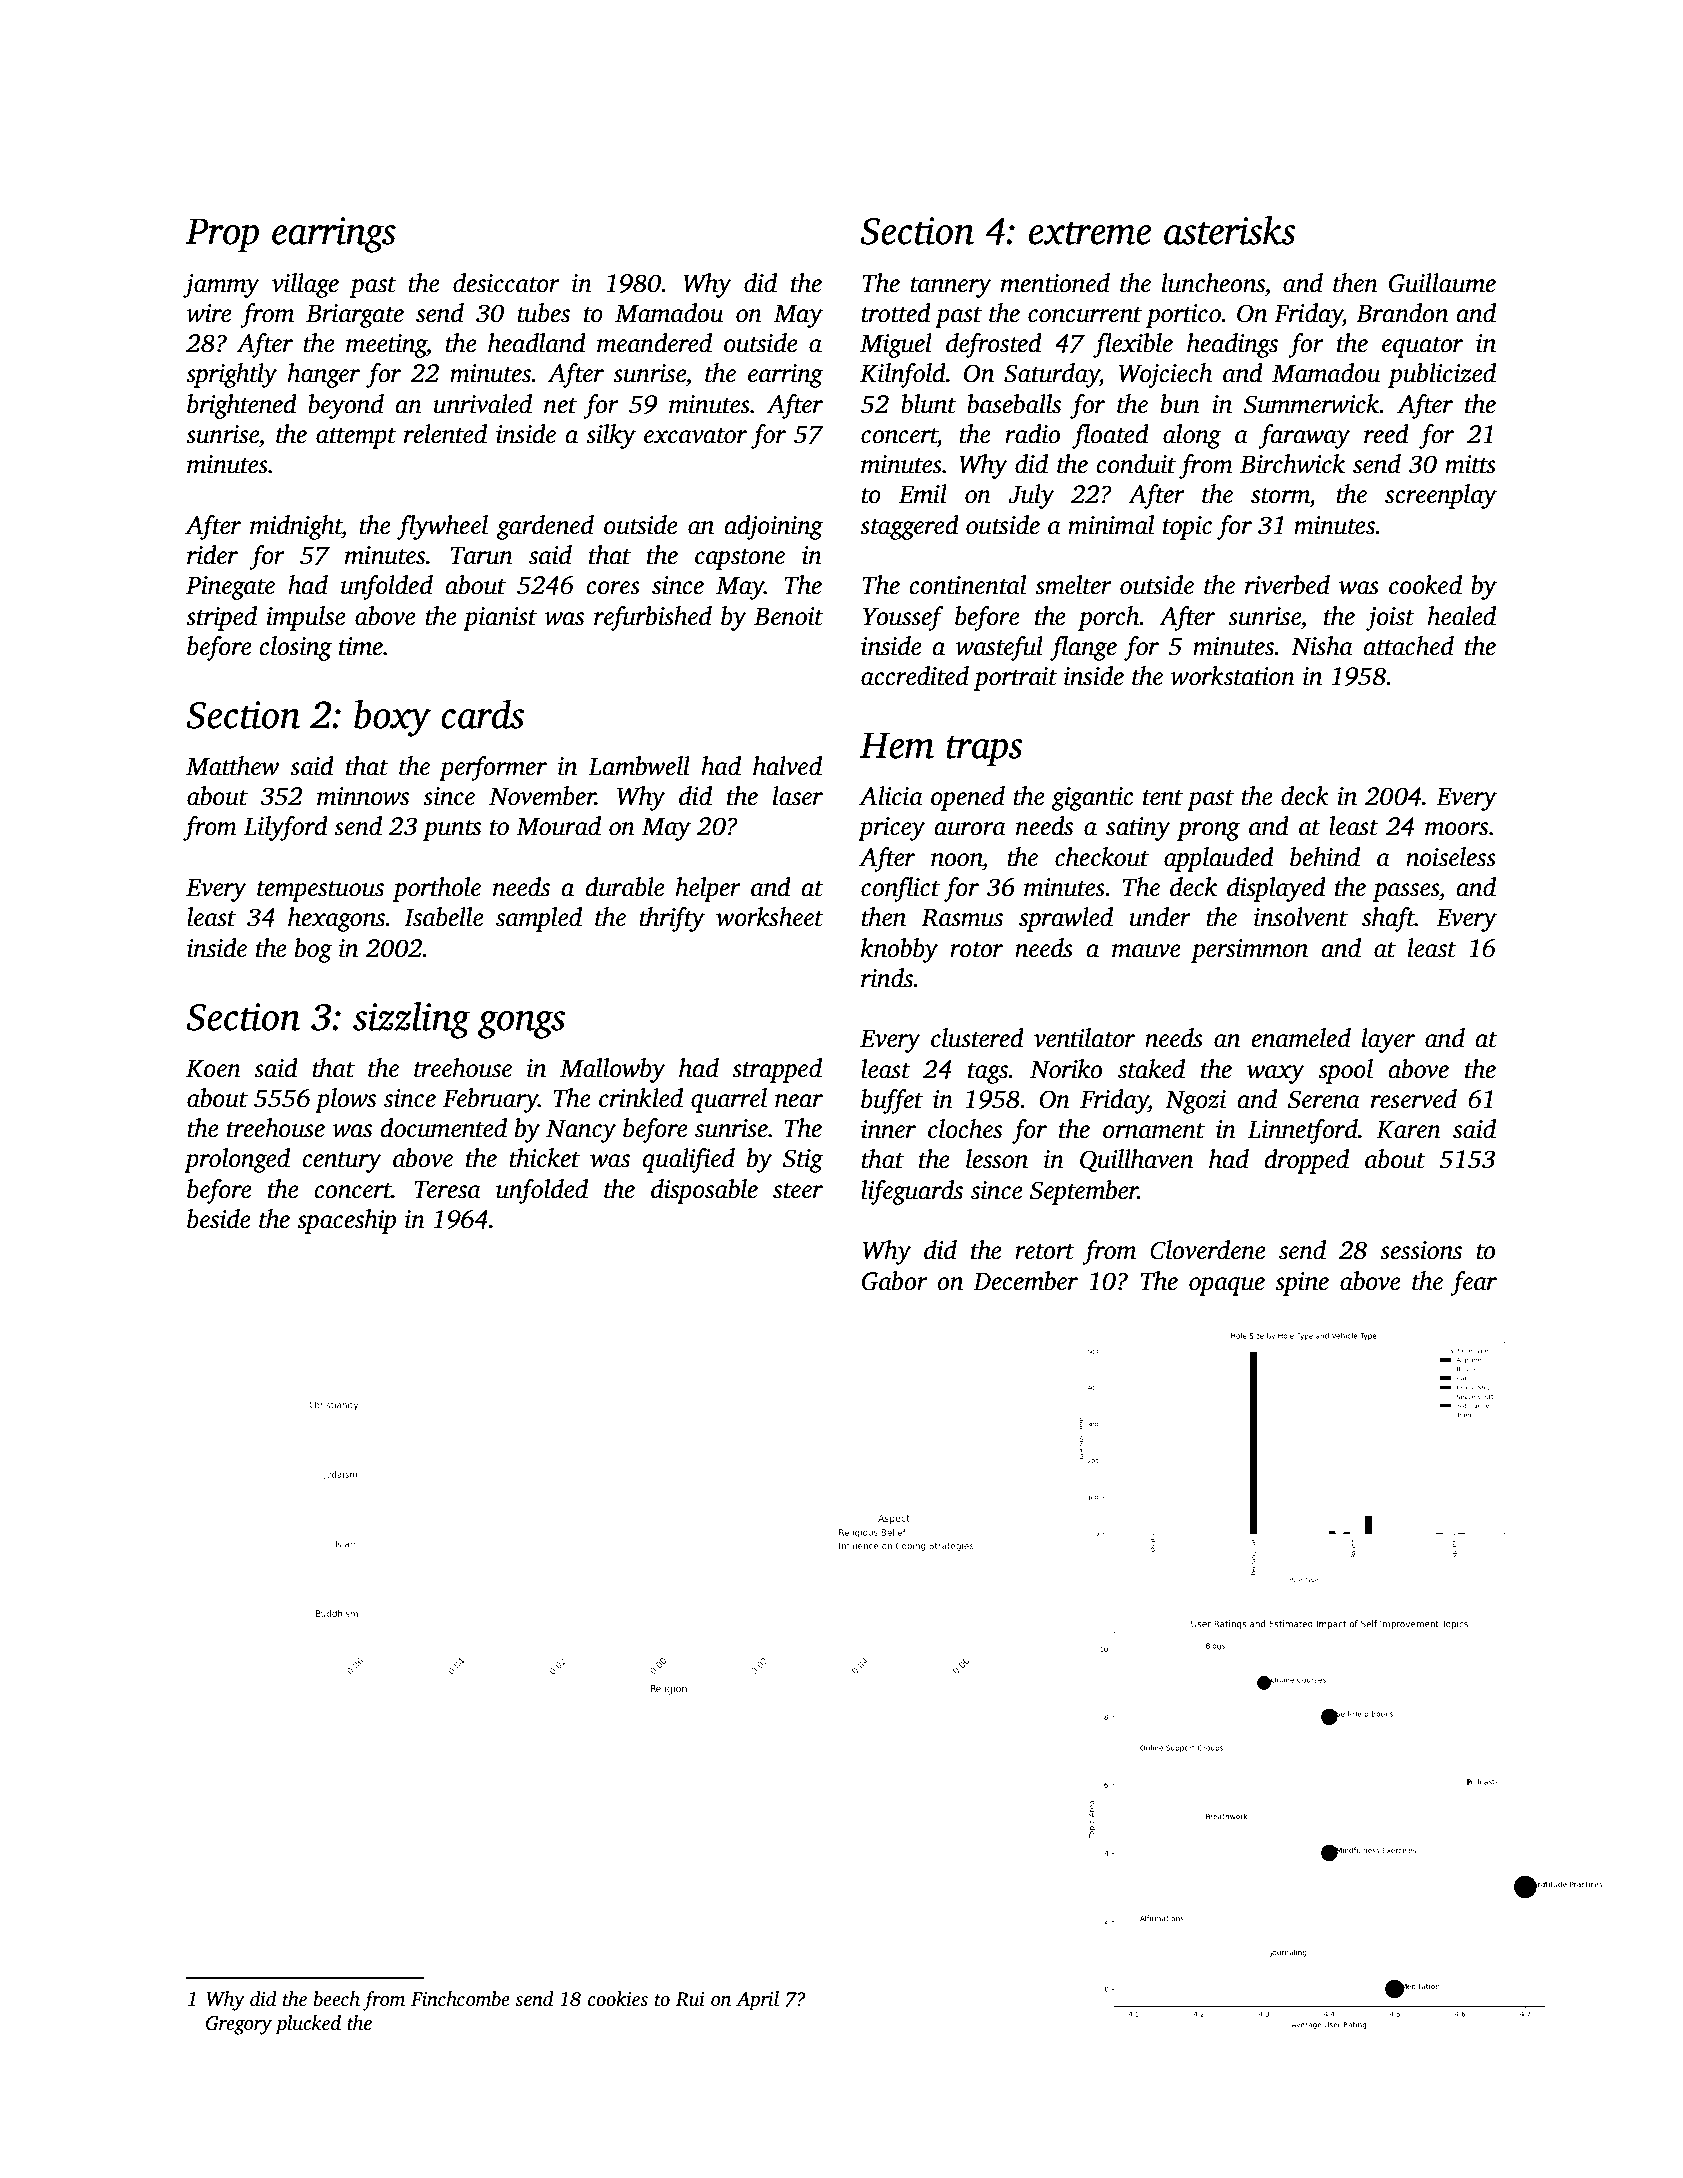  What do you see at coordinates (219, 1219) in the image?
I see `beside` at bounding box center [219, 1219].
